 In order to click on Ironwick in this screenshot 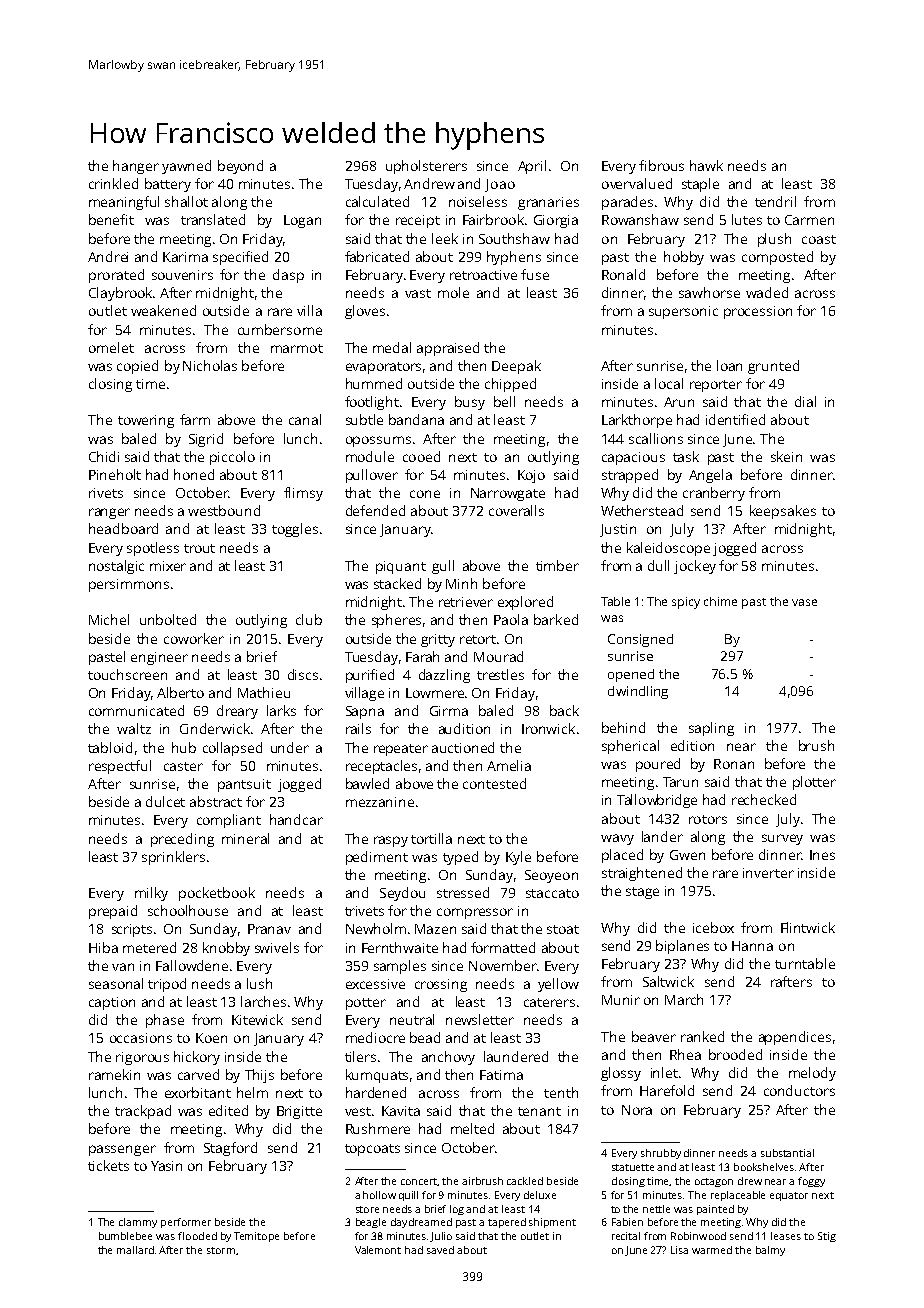, I will do `click(548, 728)`.
